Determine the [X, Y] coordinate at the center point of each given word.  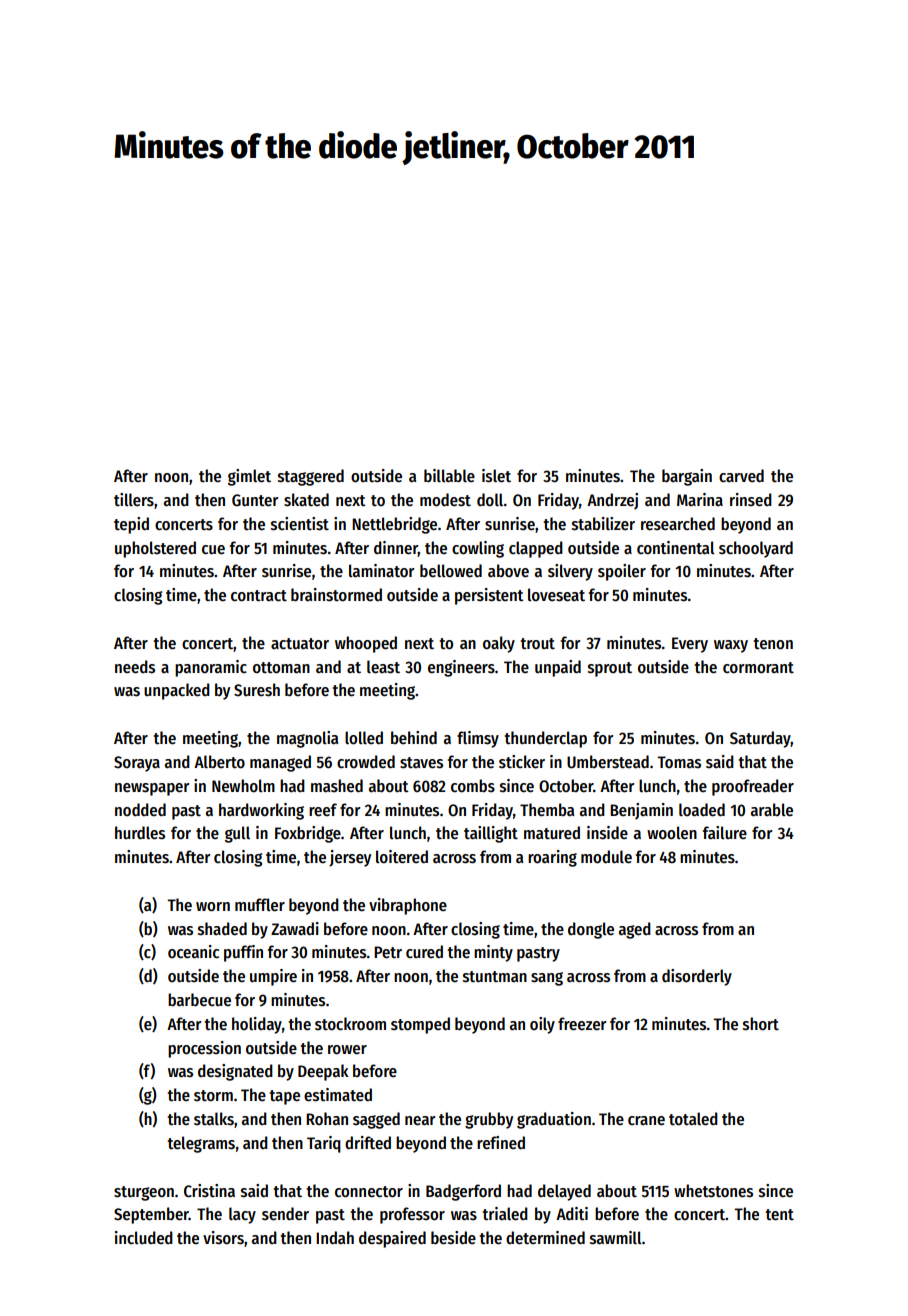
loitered [402, 857]
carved [741, 476]
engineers [461, 668]
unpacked [177, 691]
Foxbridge [308, 834]
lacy [242, 1215]
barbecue [199, 1000]
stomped [420, 1025]
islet [496, 476]
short [761, 1024]
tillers [134, 500]
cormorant [758, 668]
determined [545, 1238]
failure [725, 833]
